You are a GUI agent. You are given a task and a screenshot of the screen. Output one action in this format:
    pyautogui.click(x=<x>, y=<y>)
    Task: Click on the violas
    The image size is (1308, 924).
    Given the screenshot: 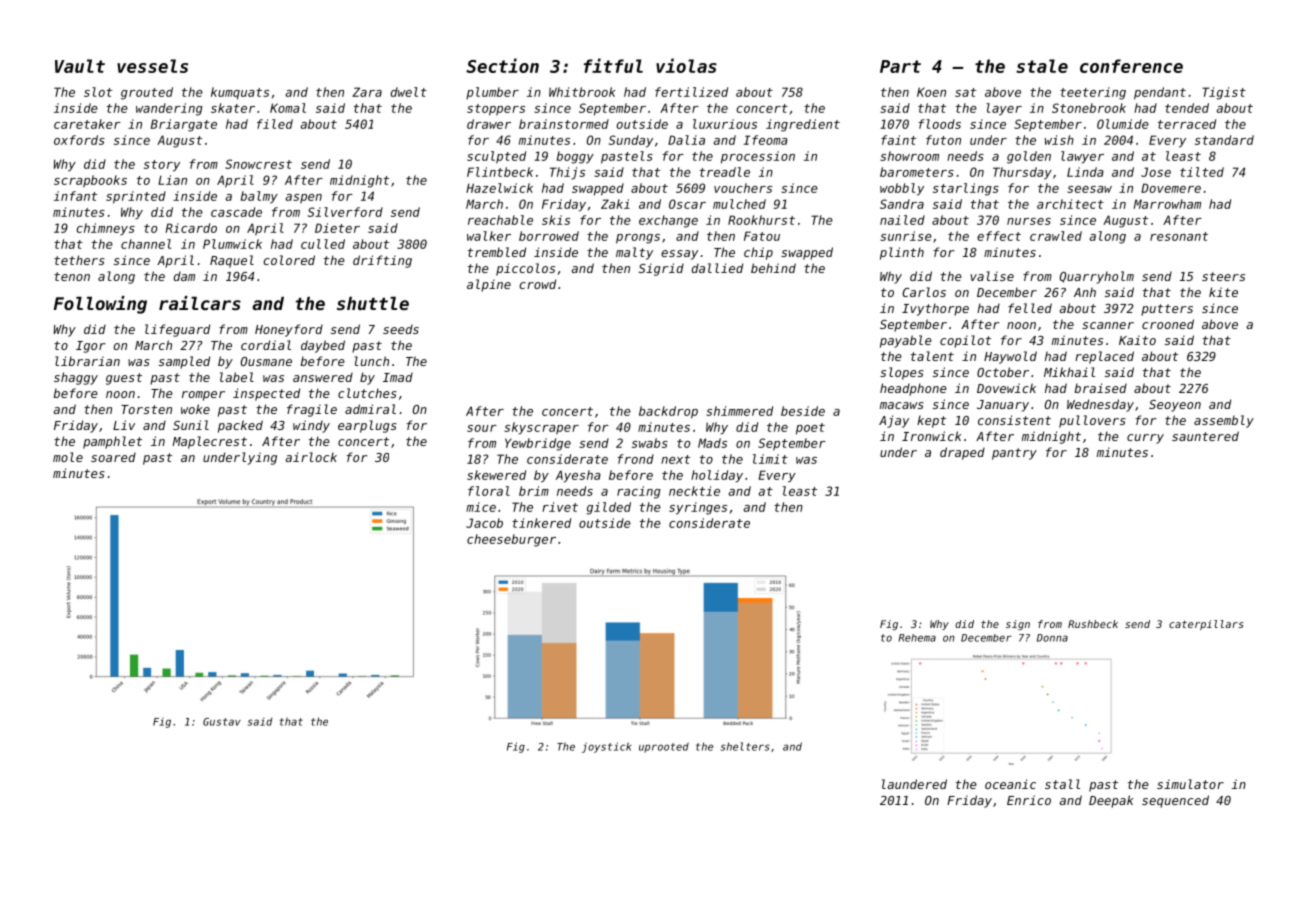 What is the action you would take?
    pyautogui.click(x=686, y=65)
